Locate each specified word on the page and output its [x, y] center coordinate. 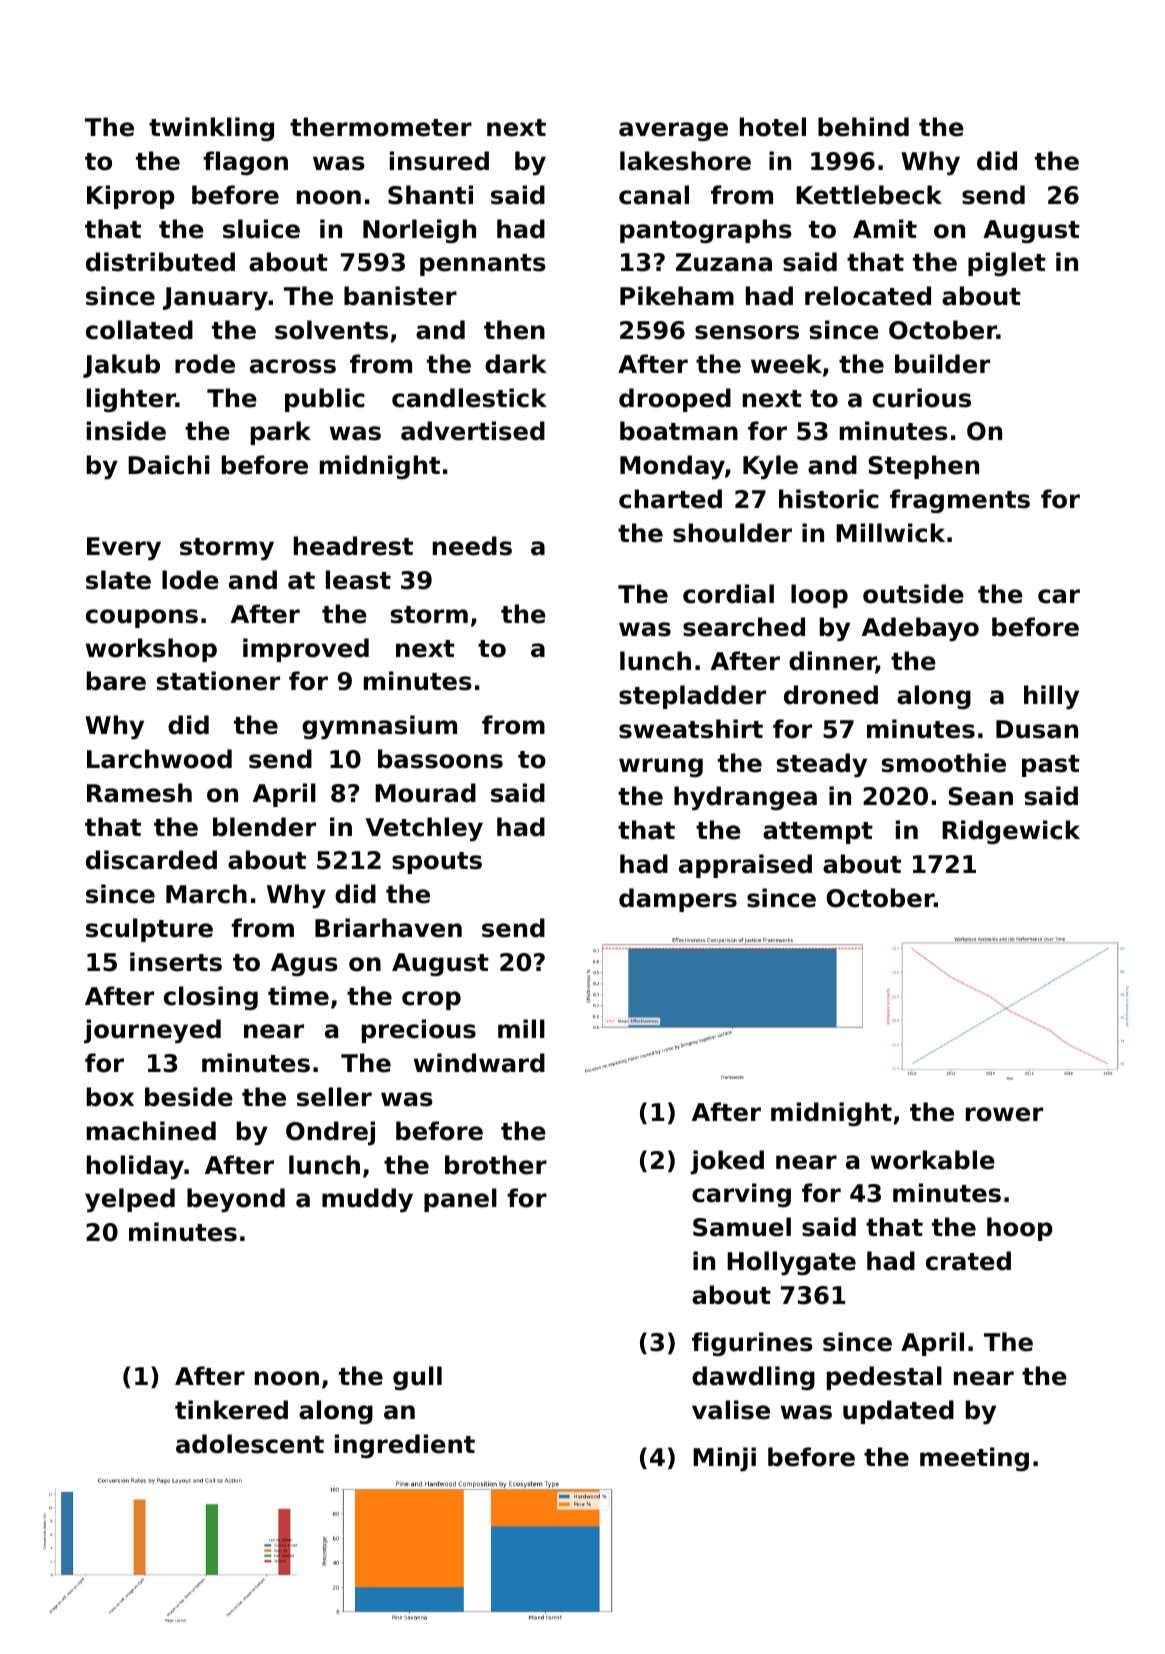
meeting [974, 1459]
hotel [773, 127]
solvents [331, 330]
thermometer [381, 127]
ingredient [405, 1446]
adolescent [250, 1444]
